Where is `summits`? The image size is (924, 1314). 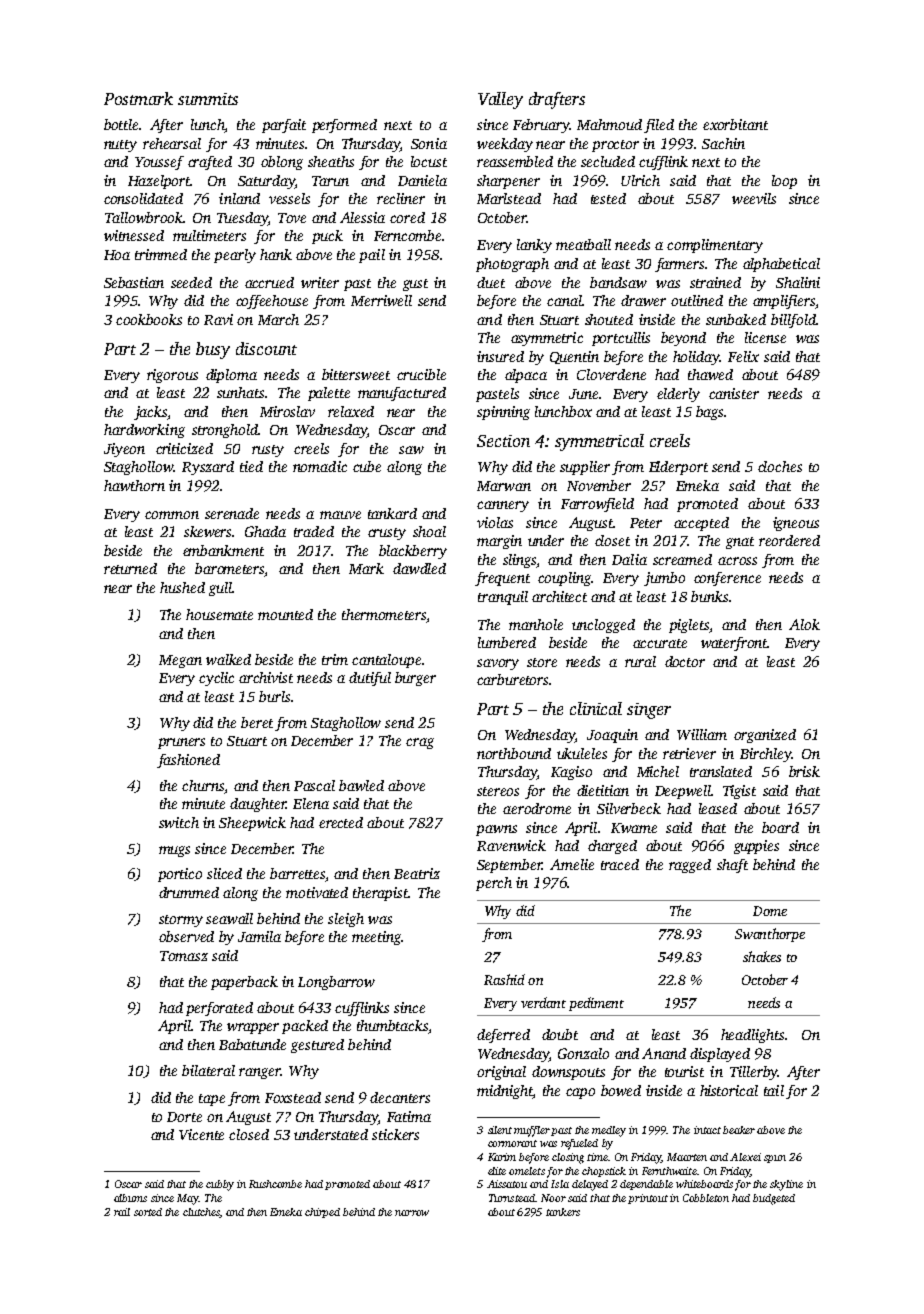 summits is located at coordinates (208, 99).
